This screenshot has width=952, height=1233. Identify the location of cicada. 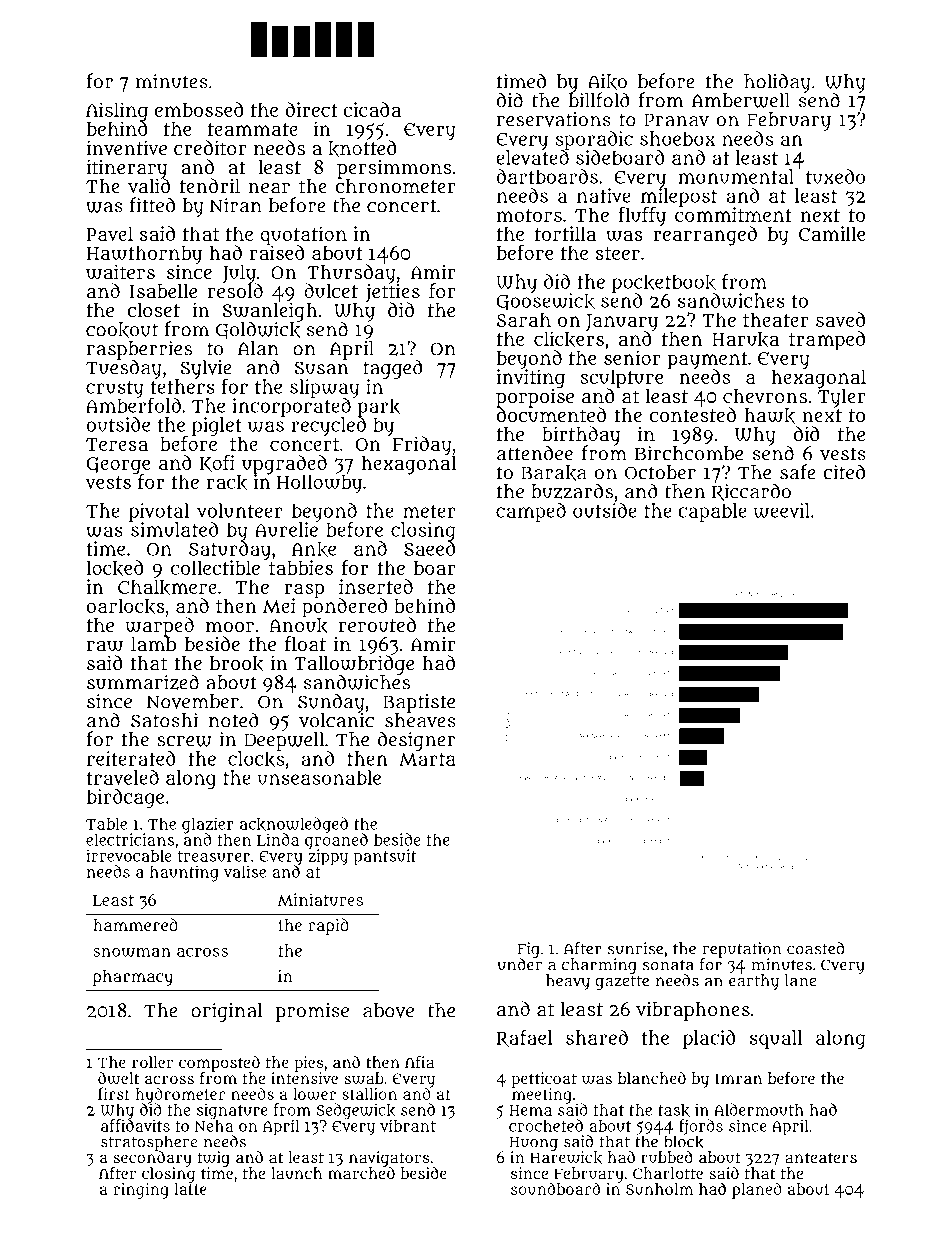
(372, 109).
